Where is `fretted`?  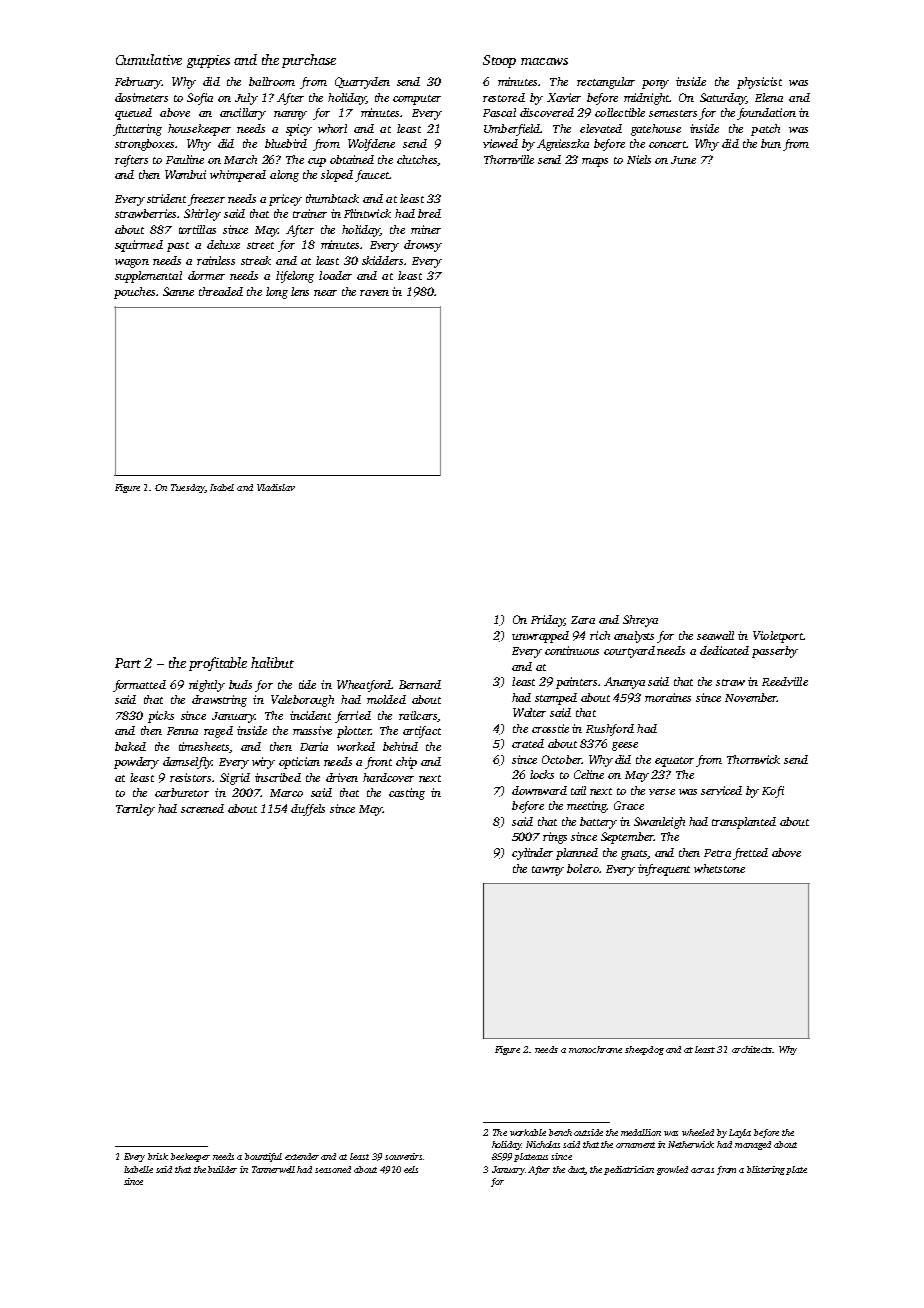 fretted is located at coordinates (750, 854).
